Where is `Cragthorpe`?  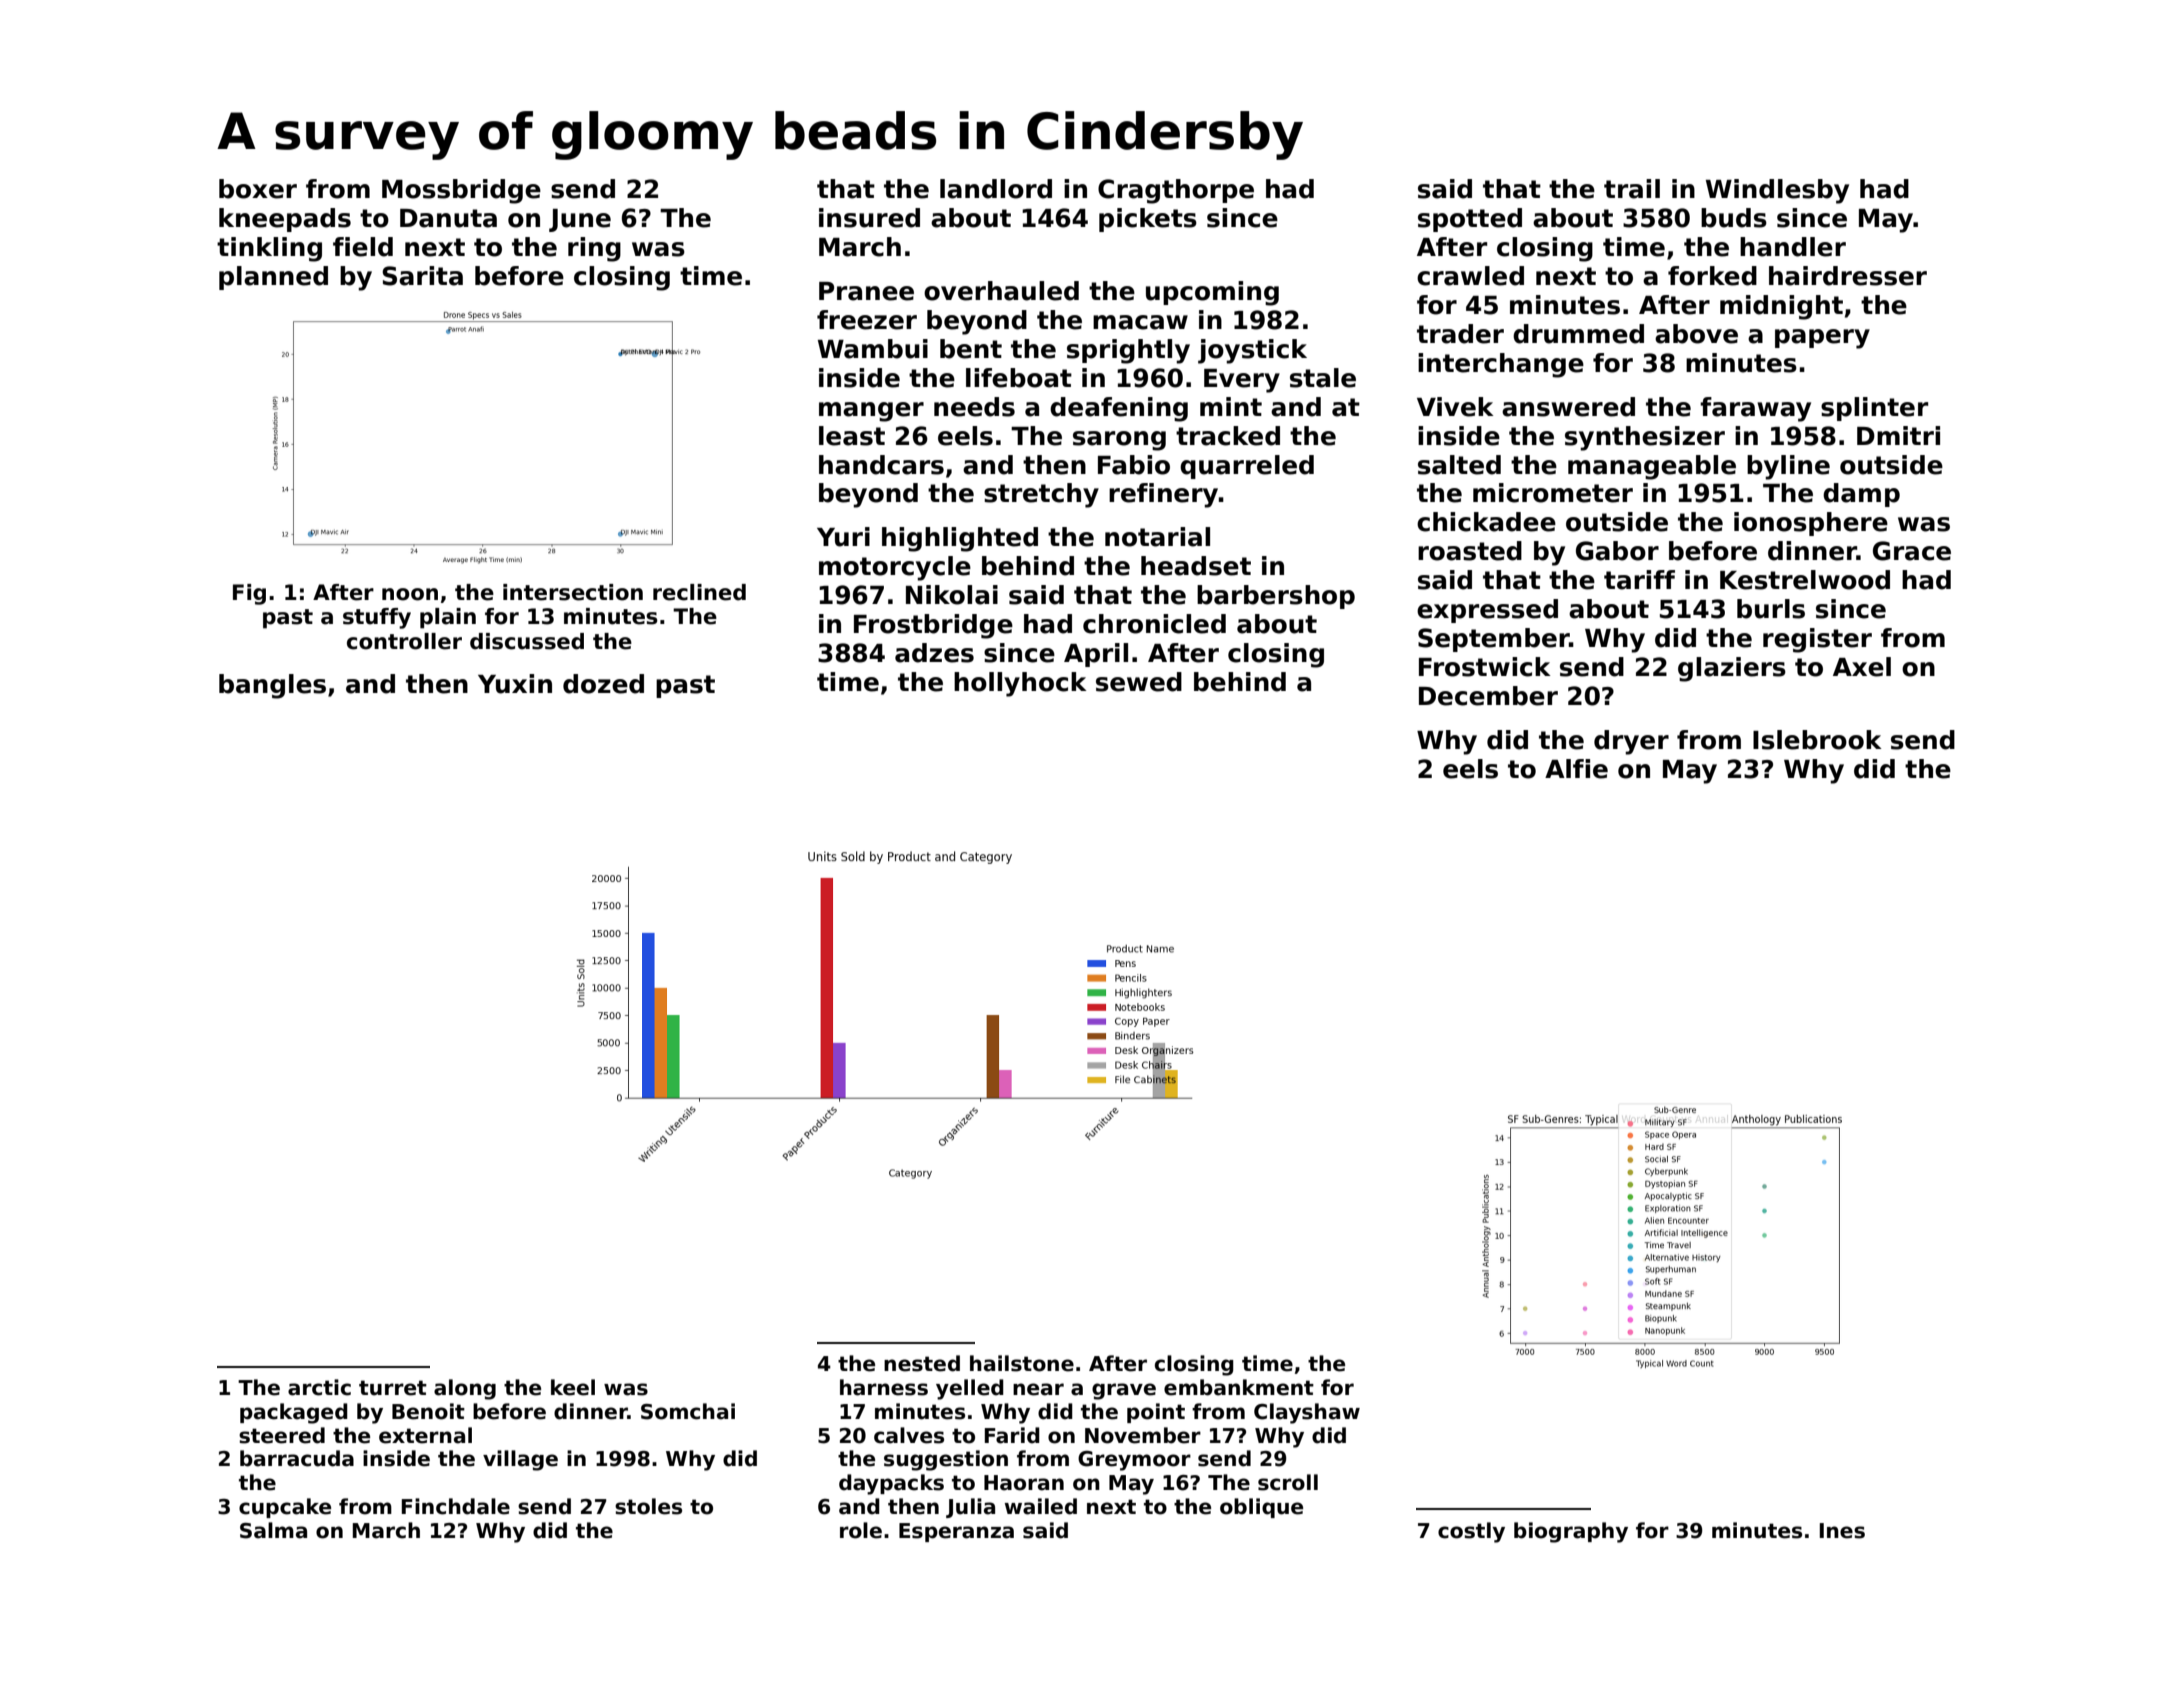
Cragthorpe is located at coordinates (1176, 191).
